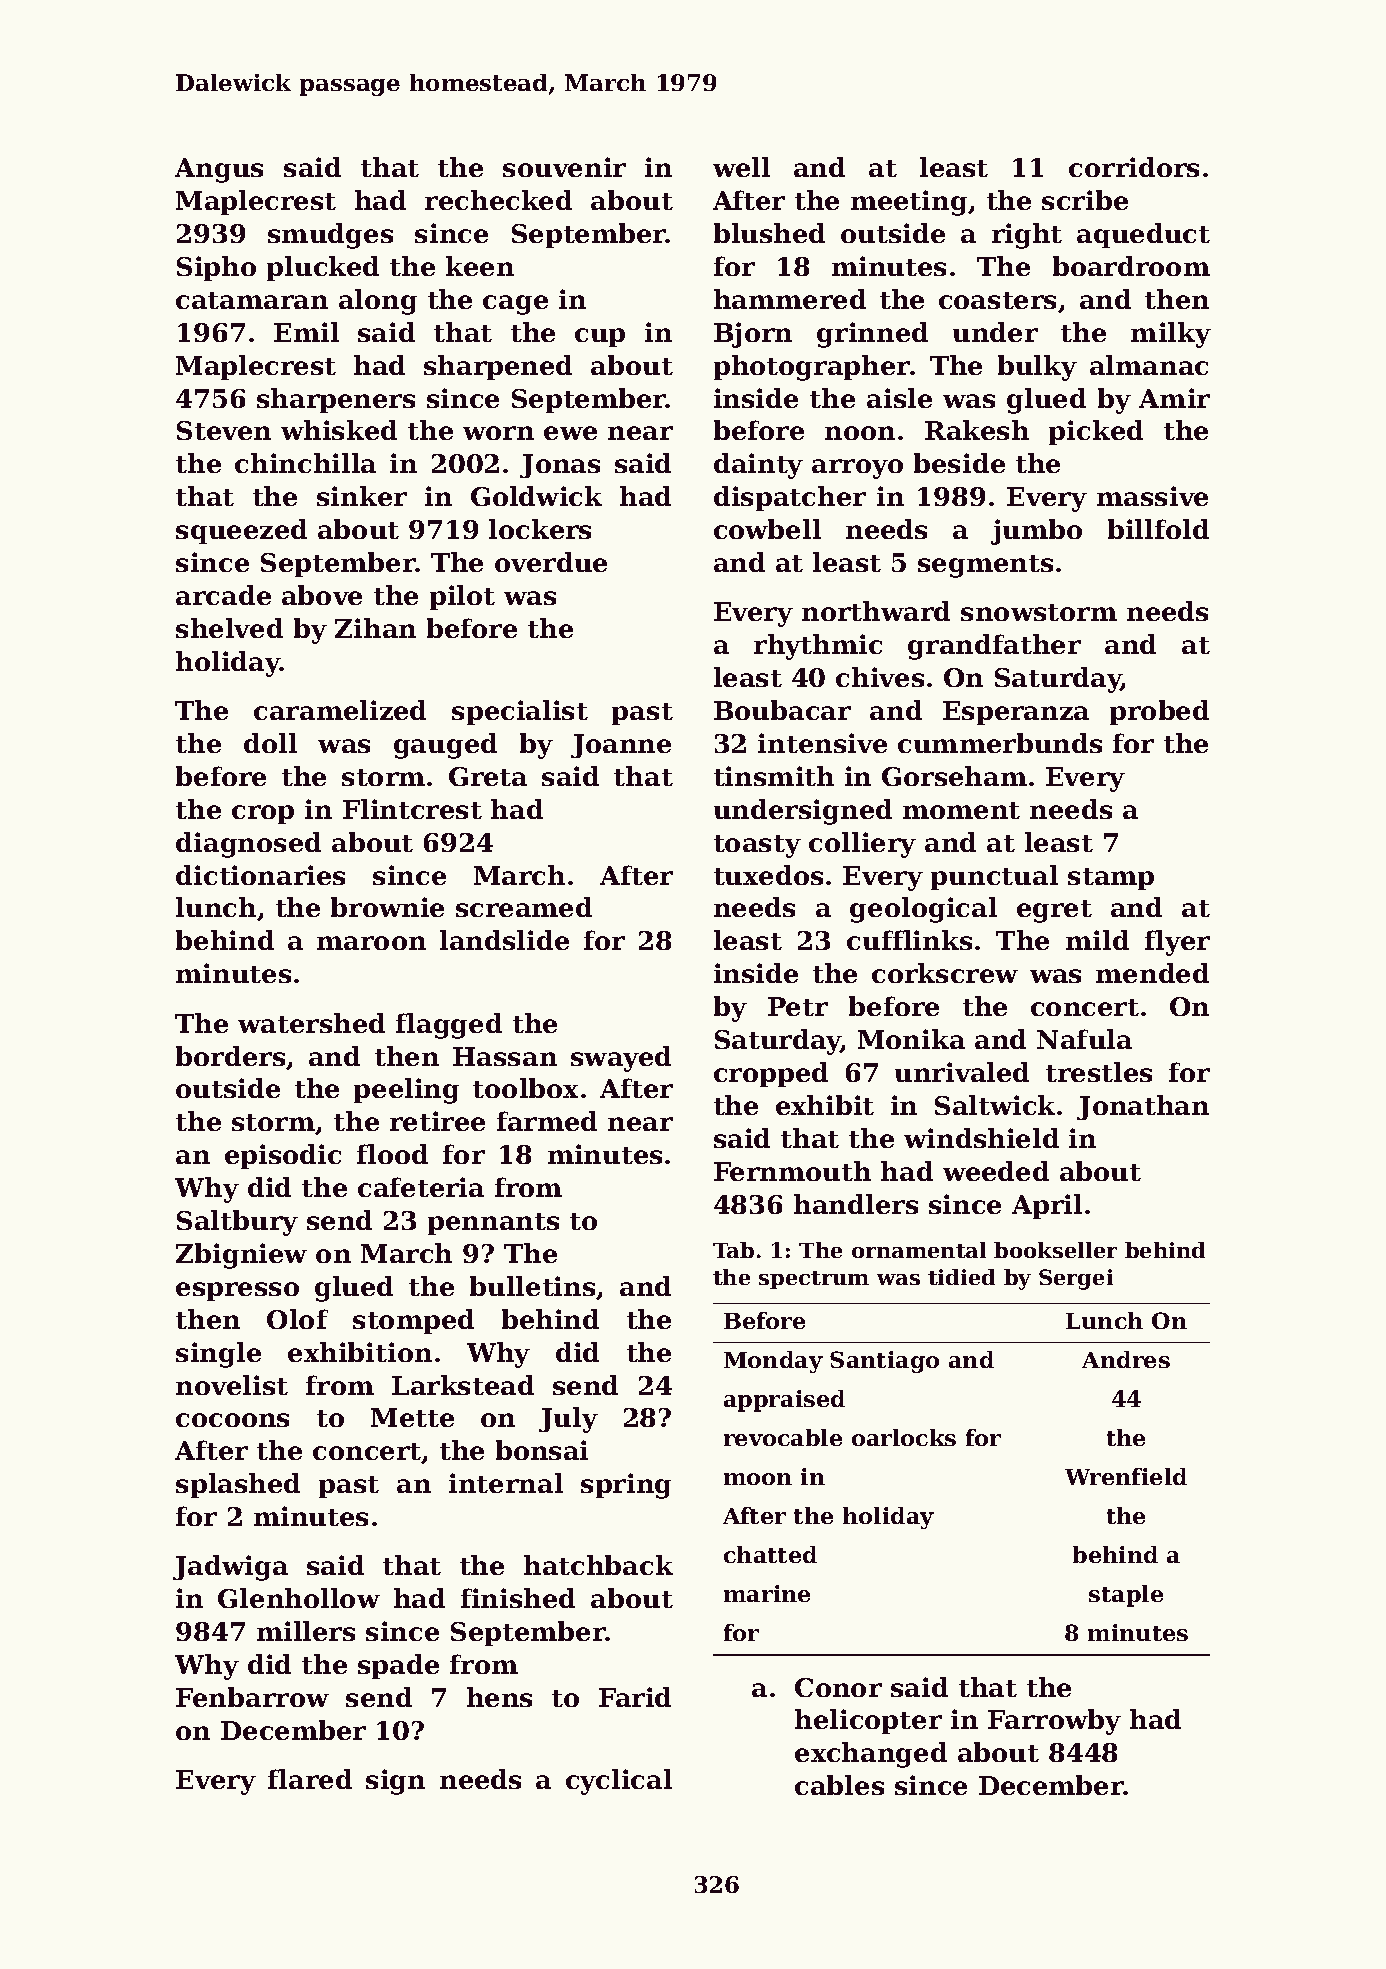 This screenshot has height=1969, width=1386. Describe the element at coordinates (961, 1277) in the screenshot. I see `tidied` at that location.
